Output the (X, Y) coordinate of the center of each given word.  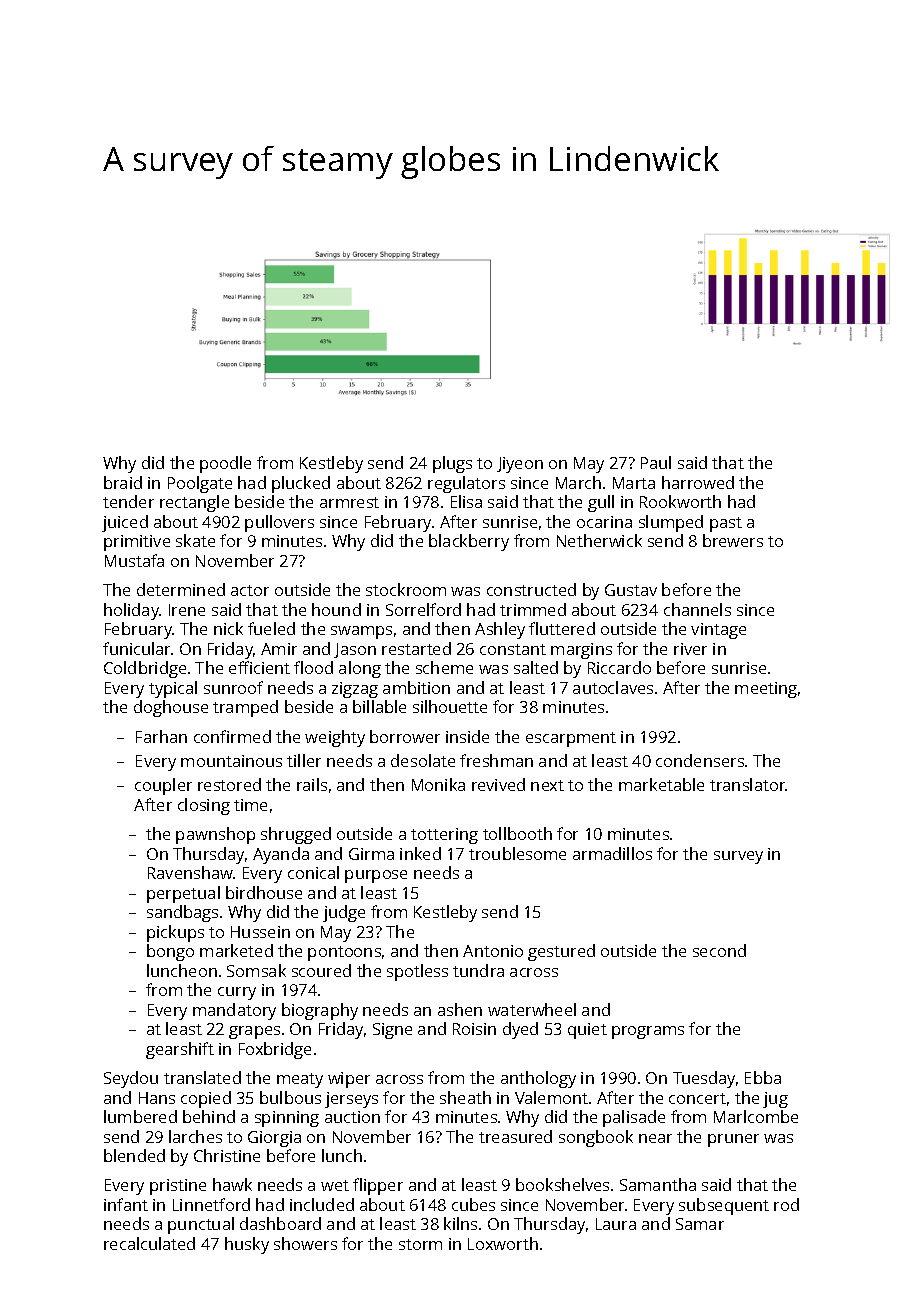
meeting (766, 690)
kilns (460, 1223)
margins (581, 651)
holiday (132, 611)
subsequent (724, 1206)
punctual (201, 1225)
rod (786, 1204)
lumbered (140, 1116)
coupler (163, 786)
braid (123, 482)
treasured (515, 1136)
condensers (700, 760)
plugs (452, 464)
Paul (656, 462)
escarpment (571, 739)
